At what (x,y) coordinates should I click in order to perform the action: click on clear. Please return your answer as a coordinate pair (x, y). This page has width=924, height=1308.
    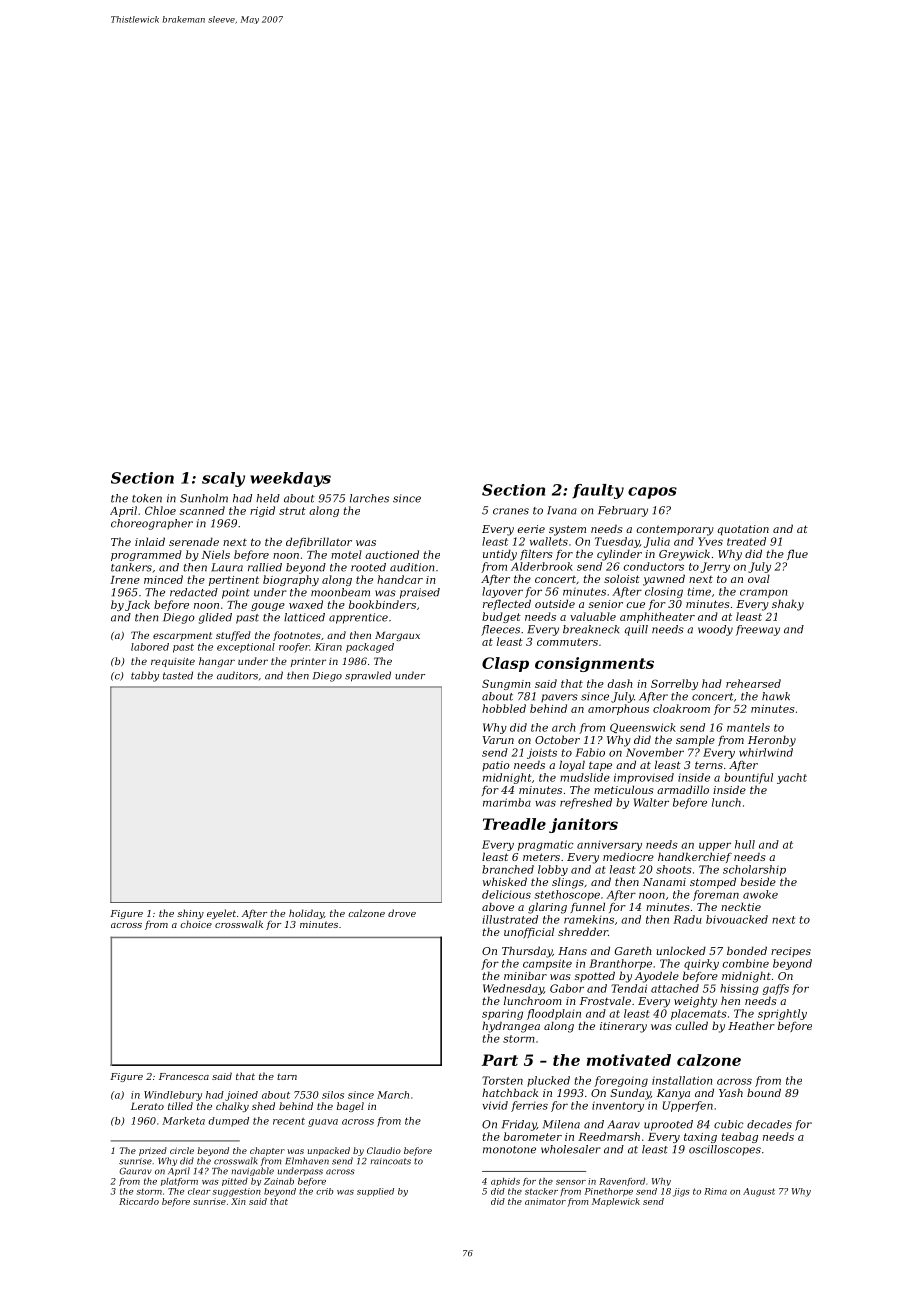
    Looking at the image, I should click on (199, 1191).
